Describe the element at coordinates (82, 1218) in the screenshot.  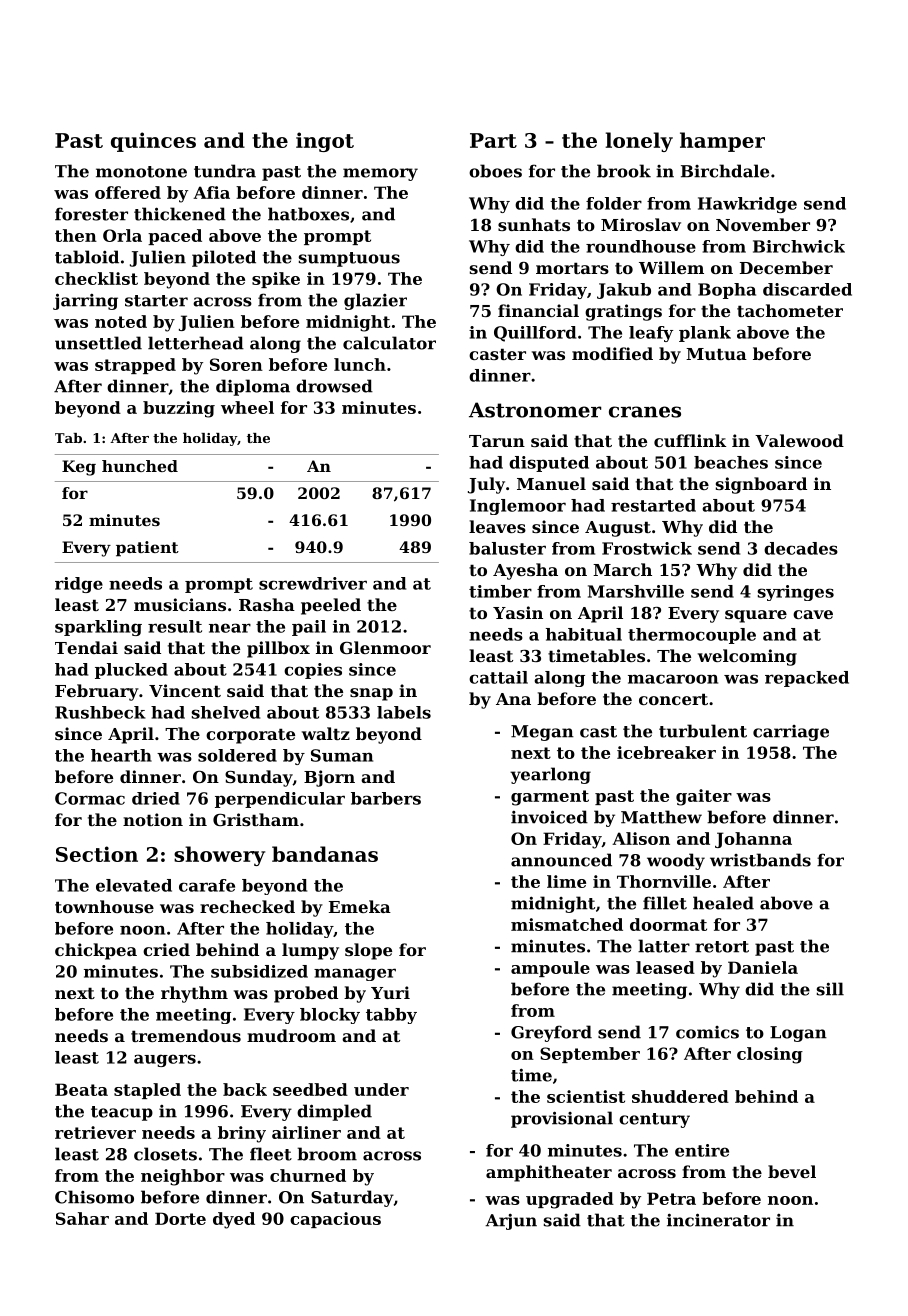
I see `Sahar` at that location.
